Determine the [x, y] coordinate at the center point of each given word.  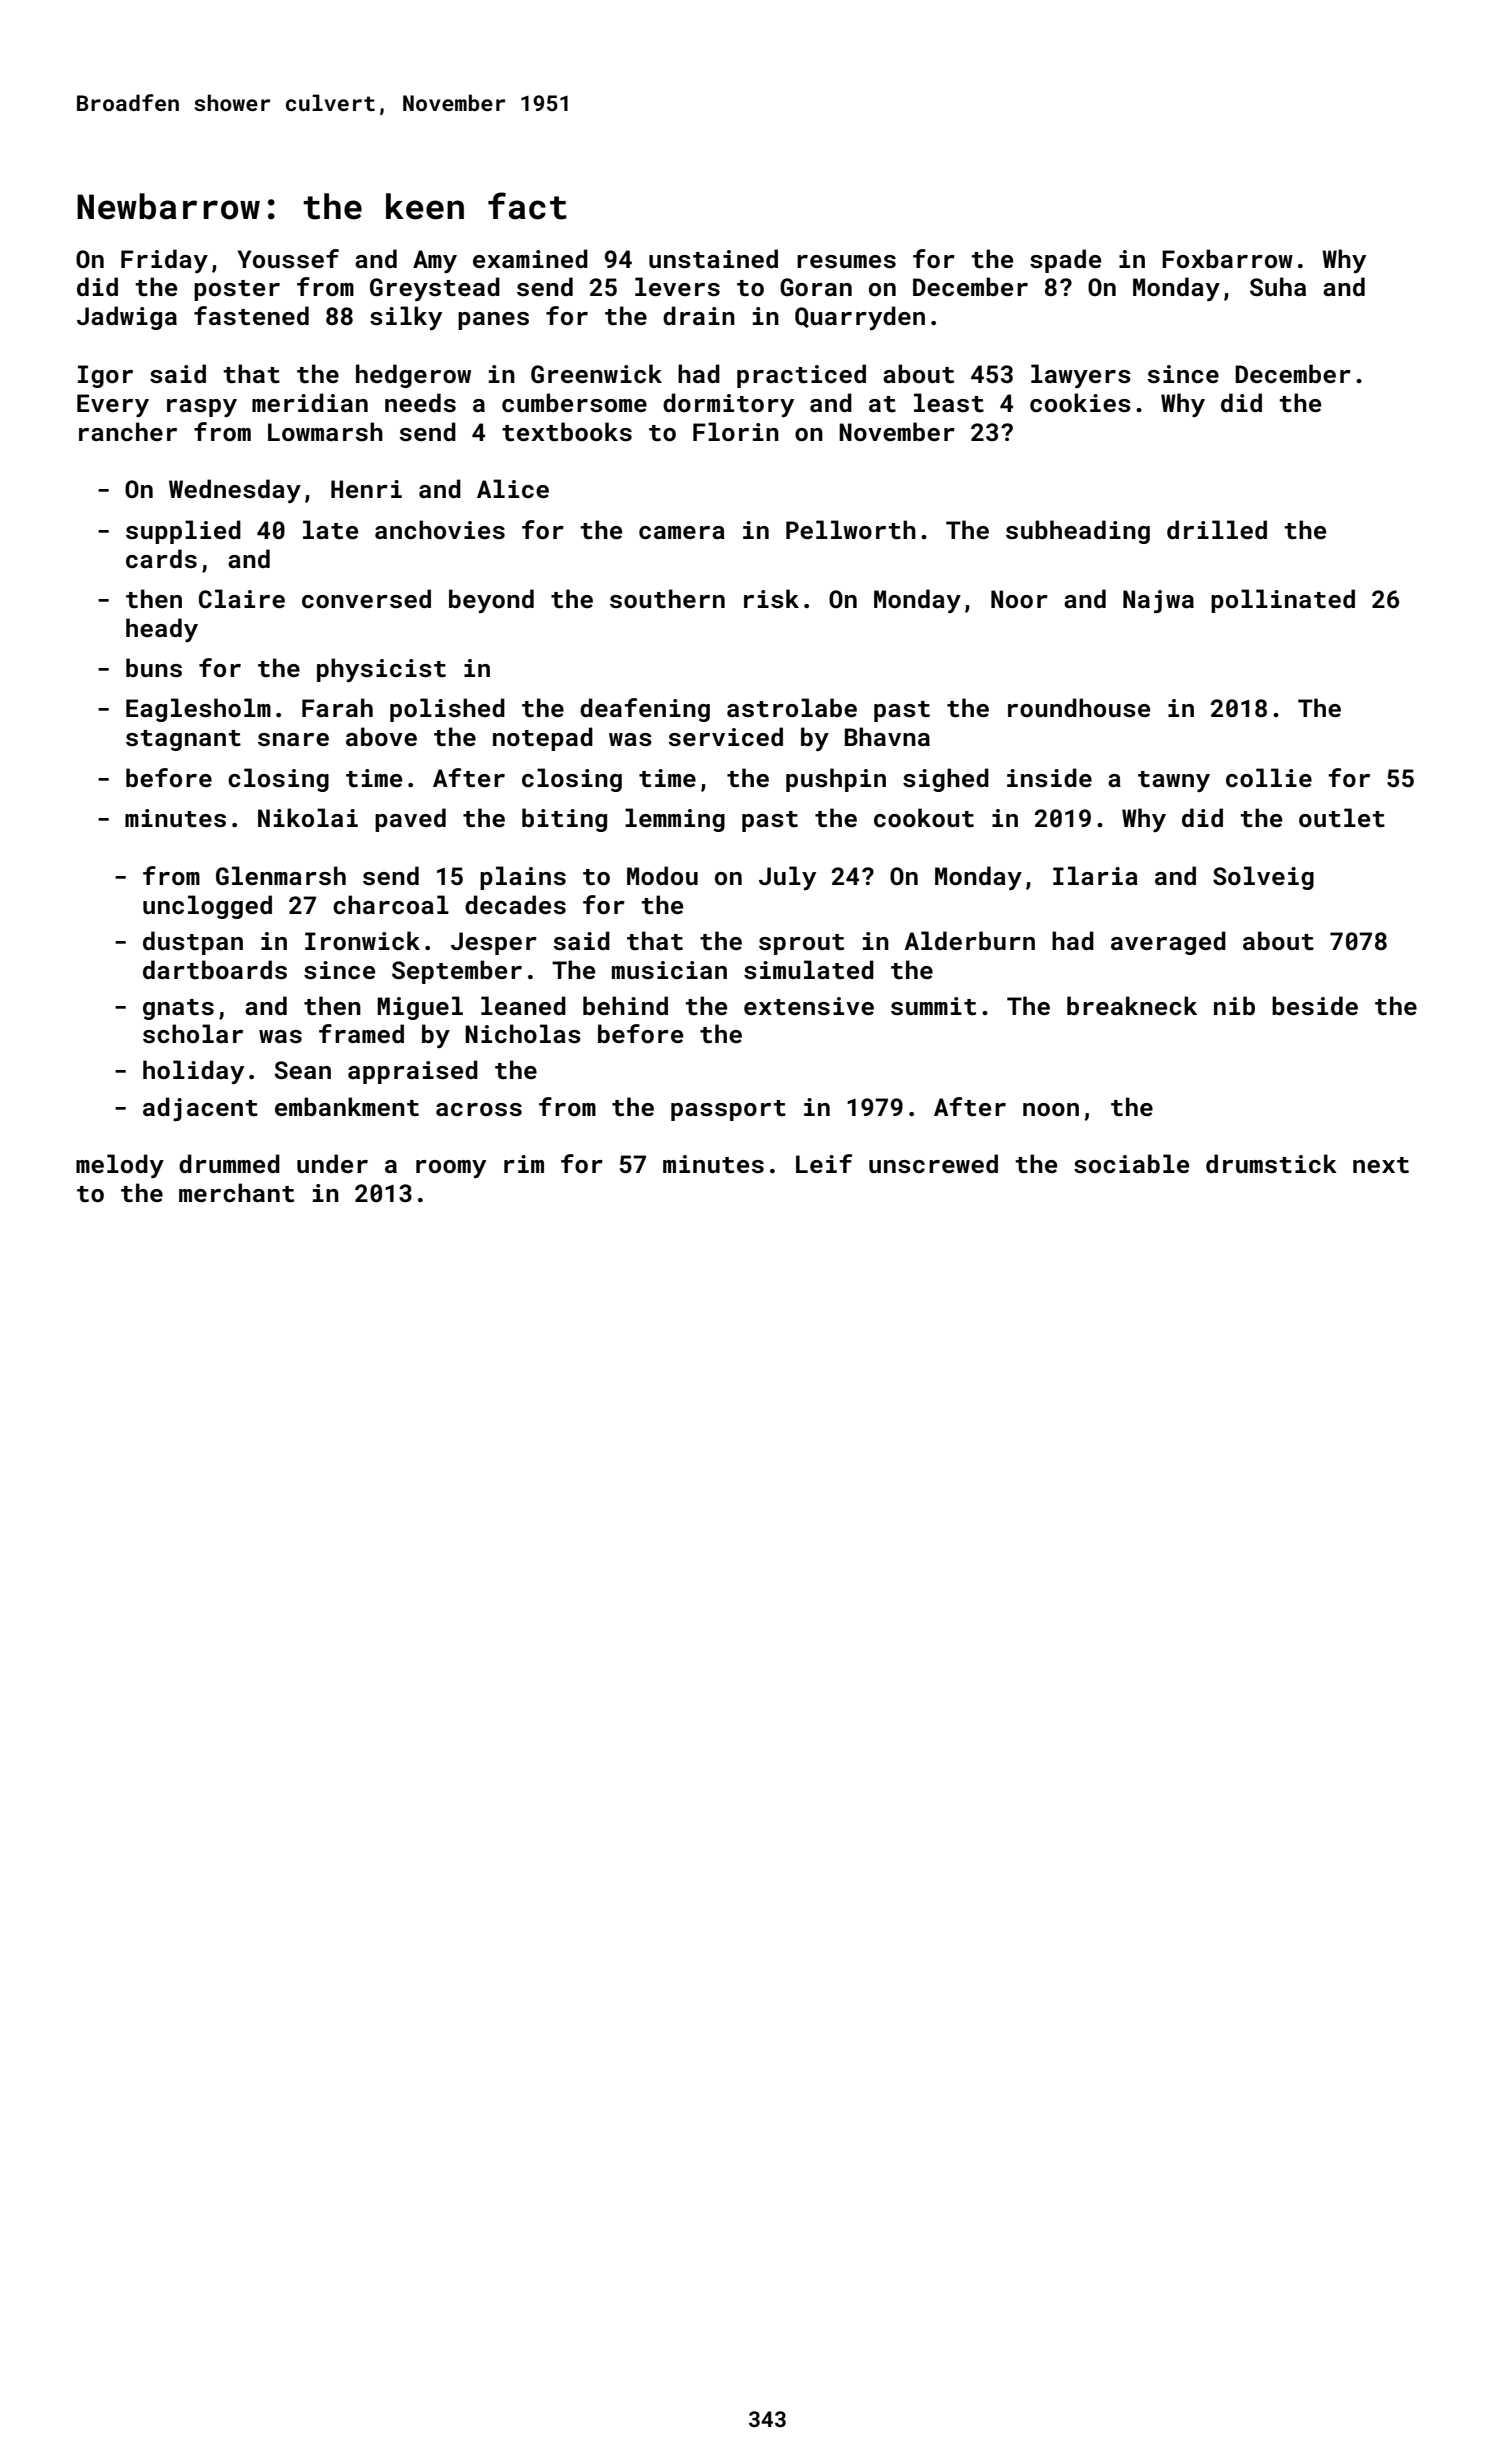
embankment [347, 1106]
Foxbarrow [1227, 258]
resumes [846, 262]
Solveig [1263, 878]
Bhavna [887, 736]
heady [162, 630]
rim [524, 1164]
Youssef [288, 259]
